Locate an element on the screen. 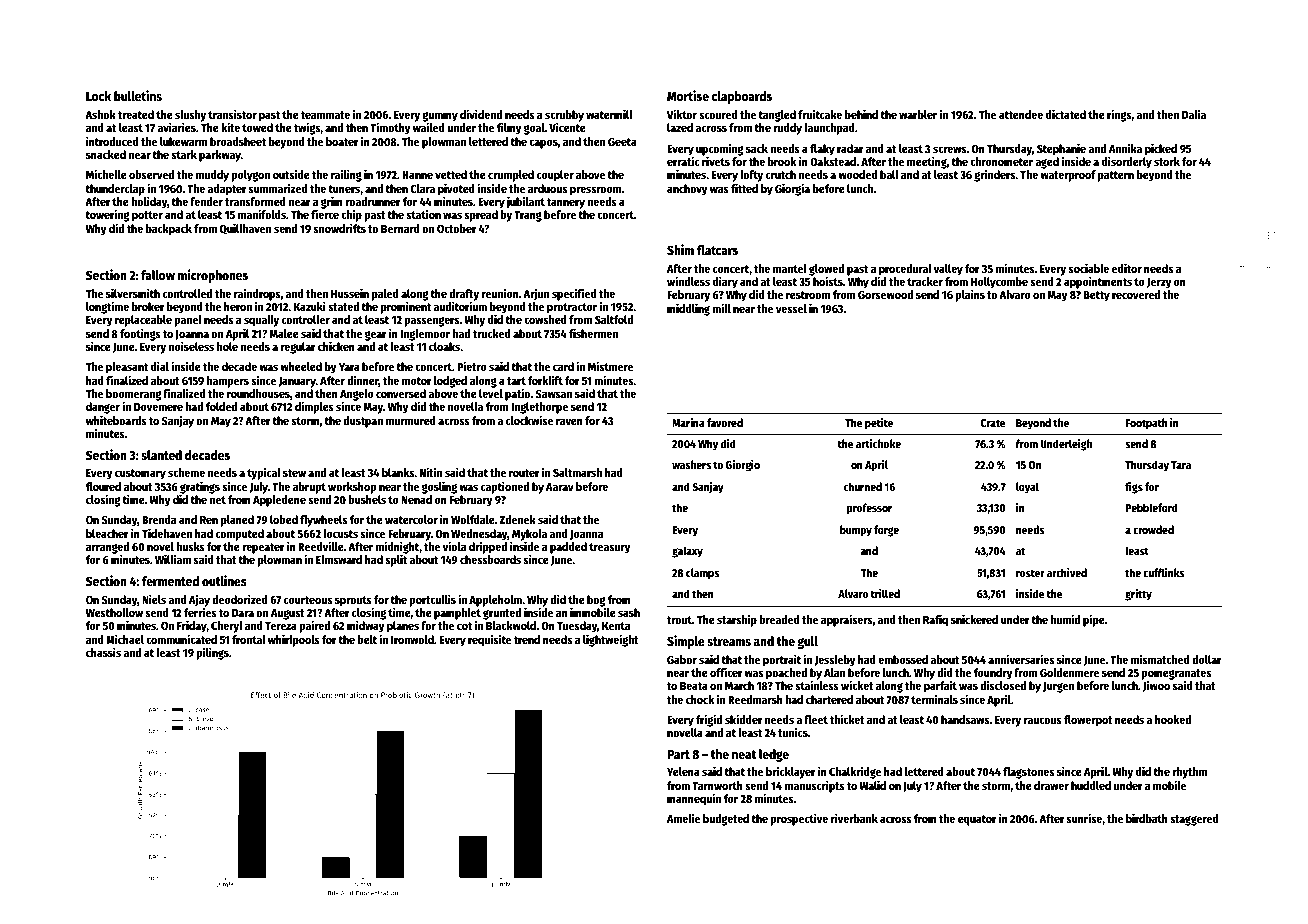 Image resolution: width=1308 pixels, height=924 pixels. Saltmarsh is located at coordinates (577, 472).
